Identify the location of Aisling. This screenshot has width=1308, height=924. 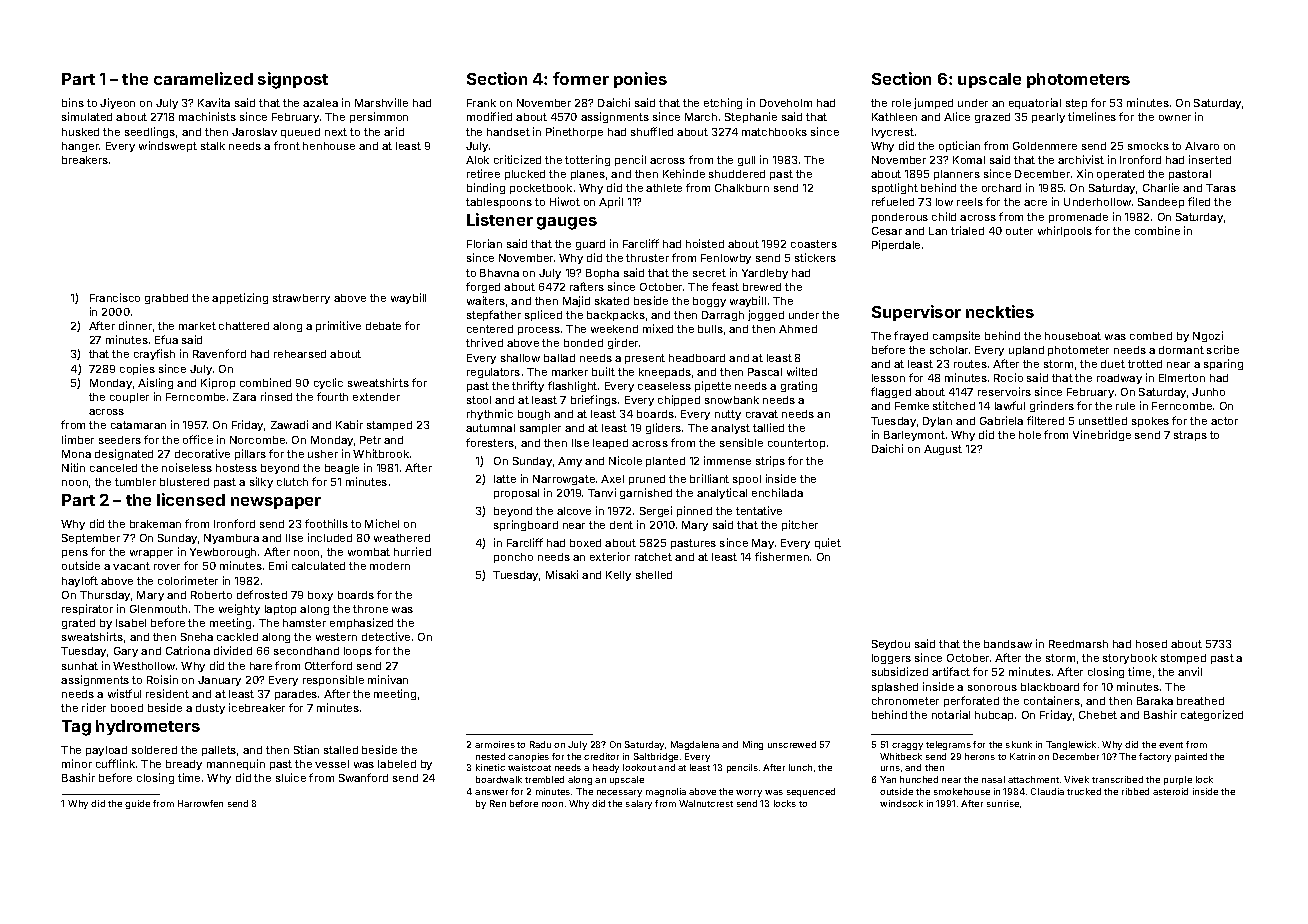
(155, 383).
